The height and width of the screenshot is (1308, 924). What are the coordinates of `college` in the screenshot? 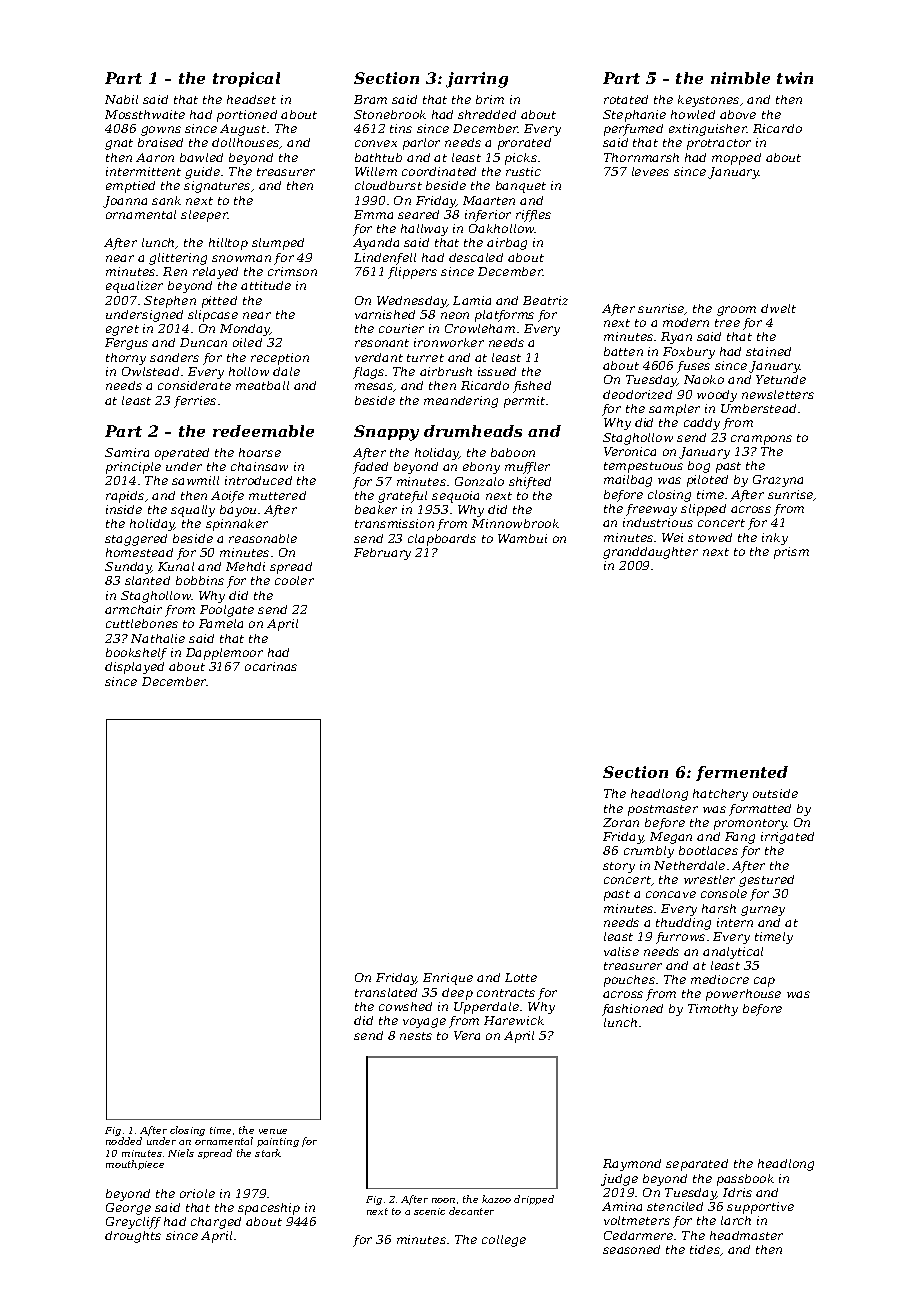 It's located at (504, 1241).
